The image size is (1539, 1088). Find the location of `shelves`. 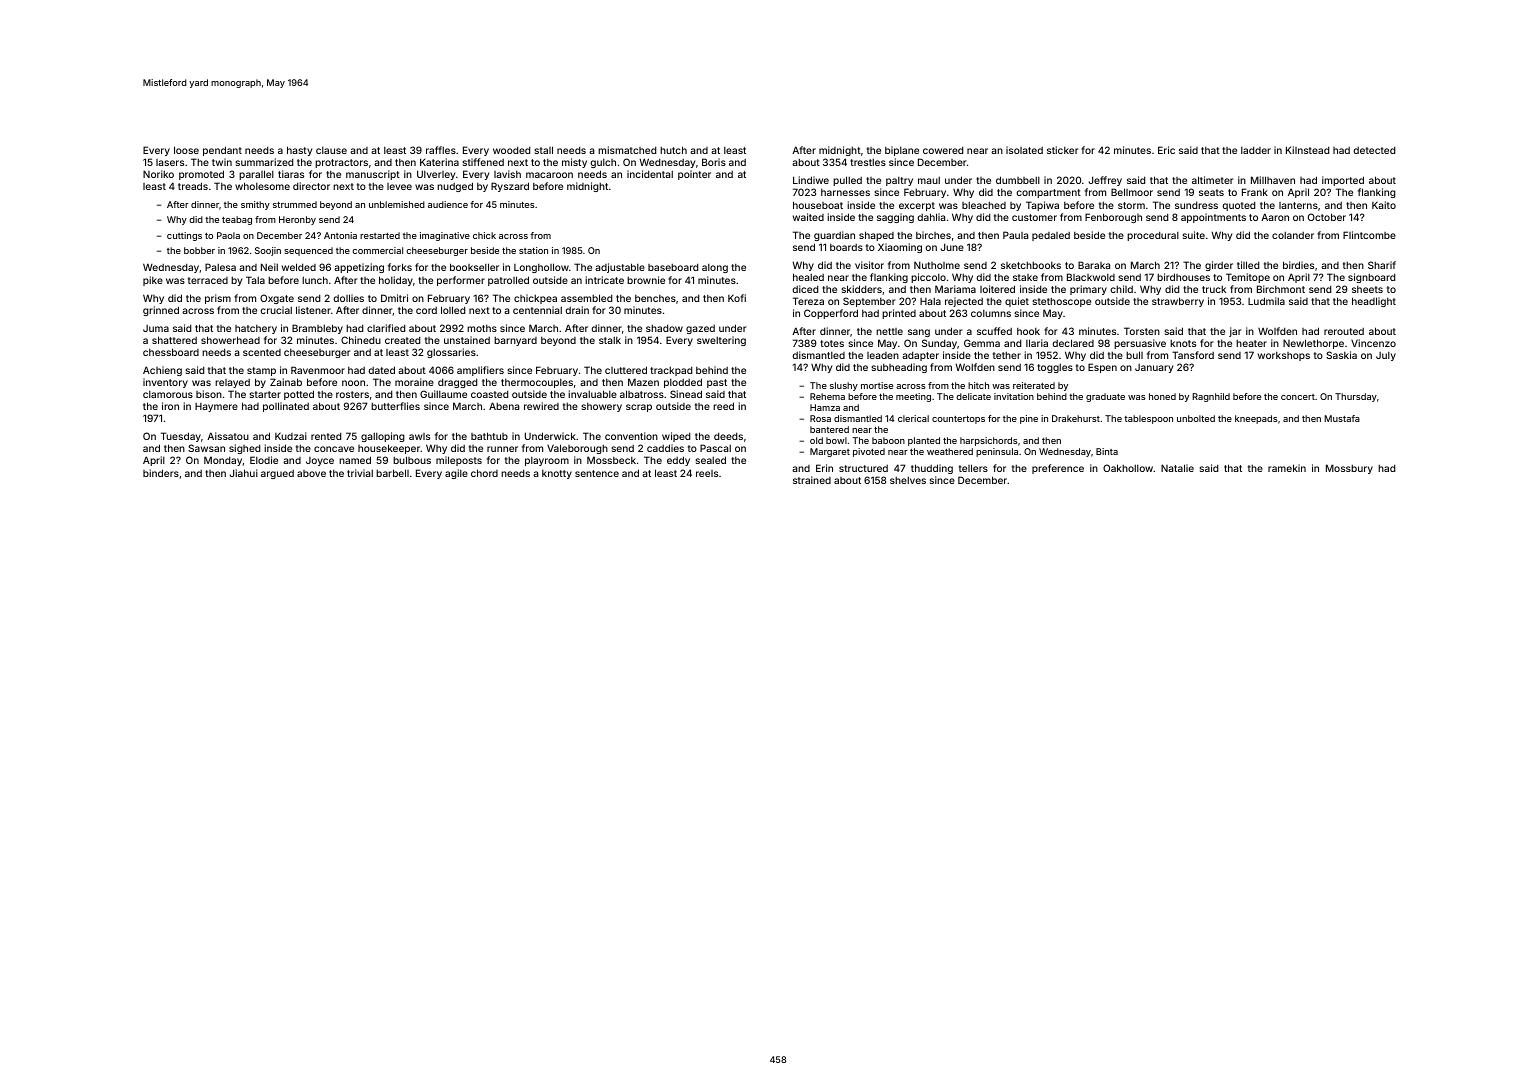

shelves is located at coordinates (908, 480).
